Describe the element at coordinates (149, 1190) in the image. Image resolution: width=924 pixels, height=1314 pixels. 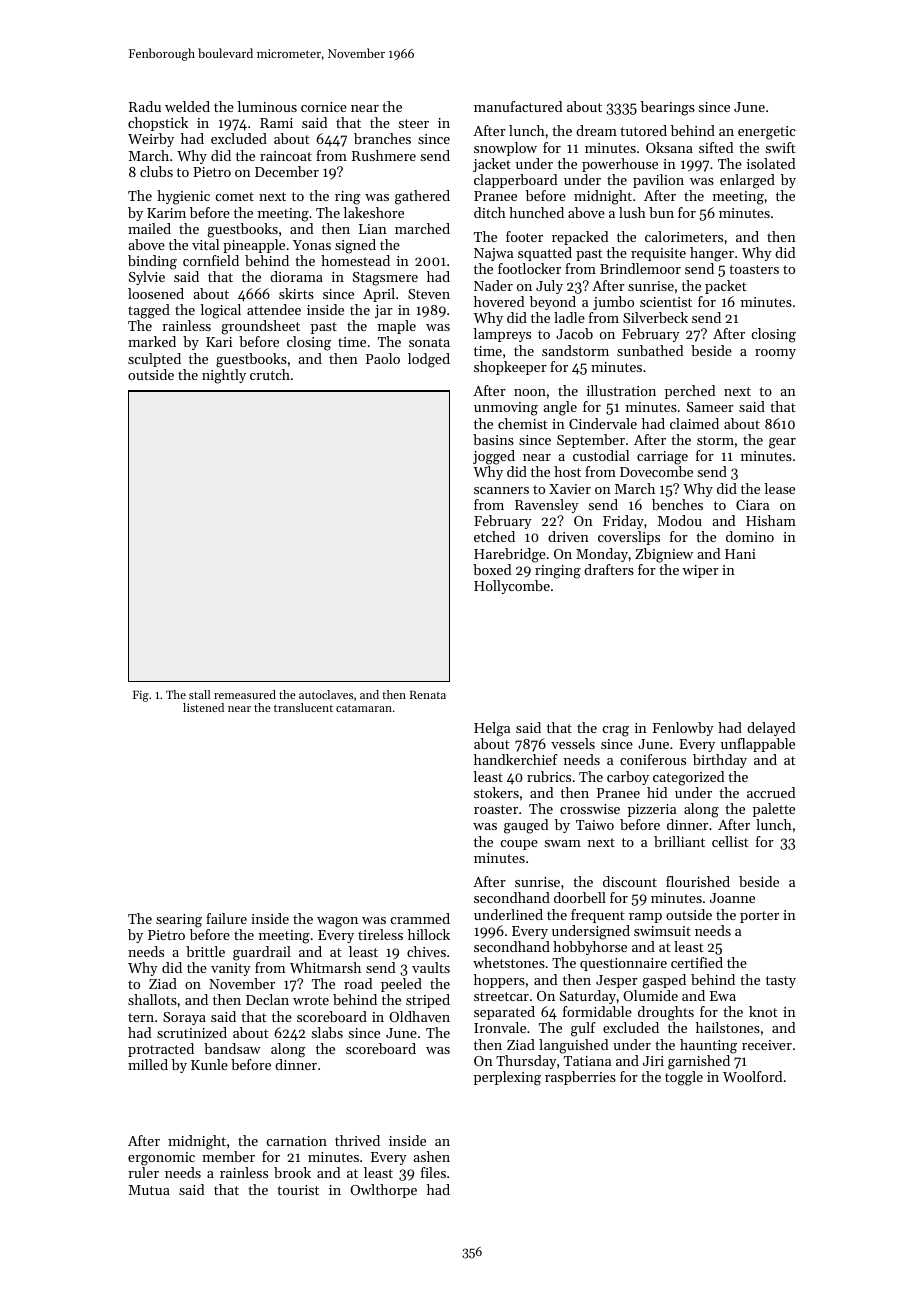
I see `Mutua` at that location.
